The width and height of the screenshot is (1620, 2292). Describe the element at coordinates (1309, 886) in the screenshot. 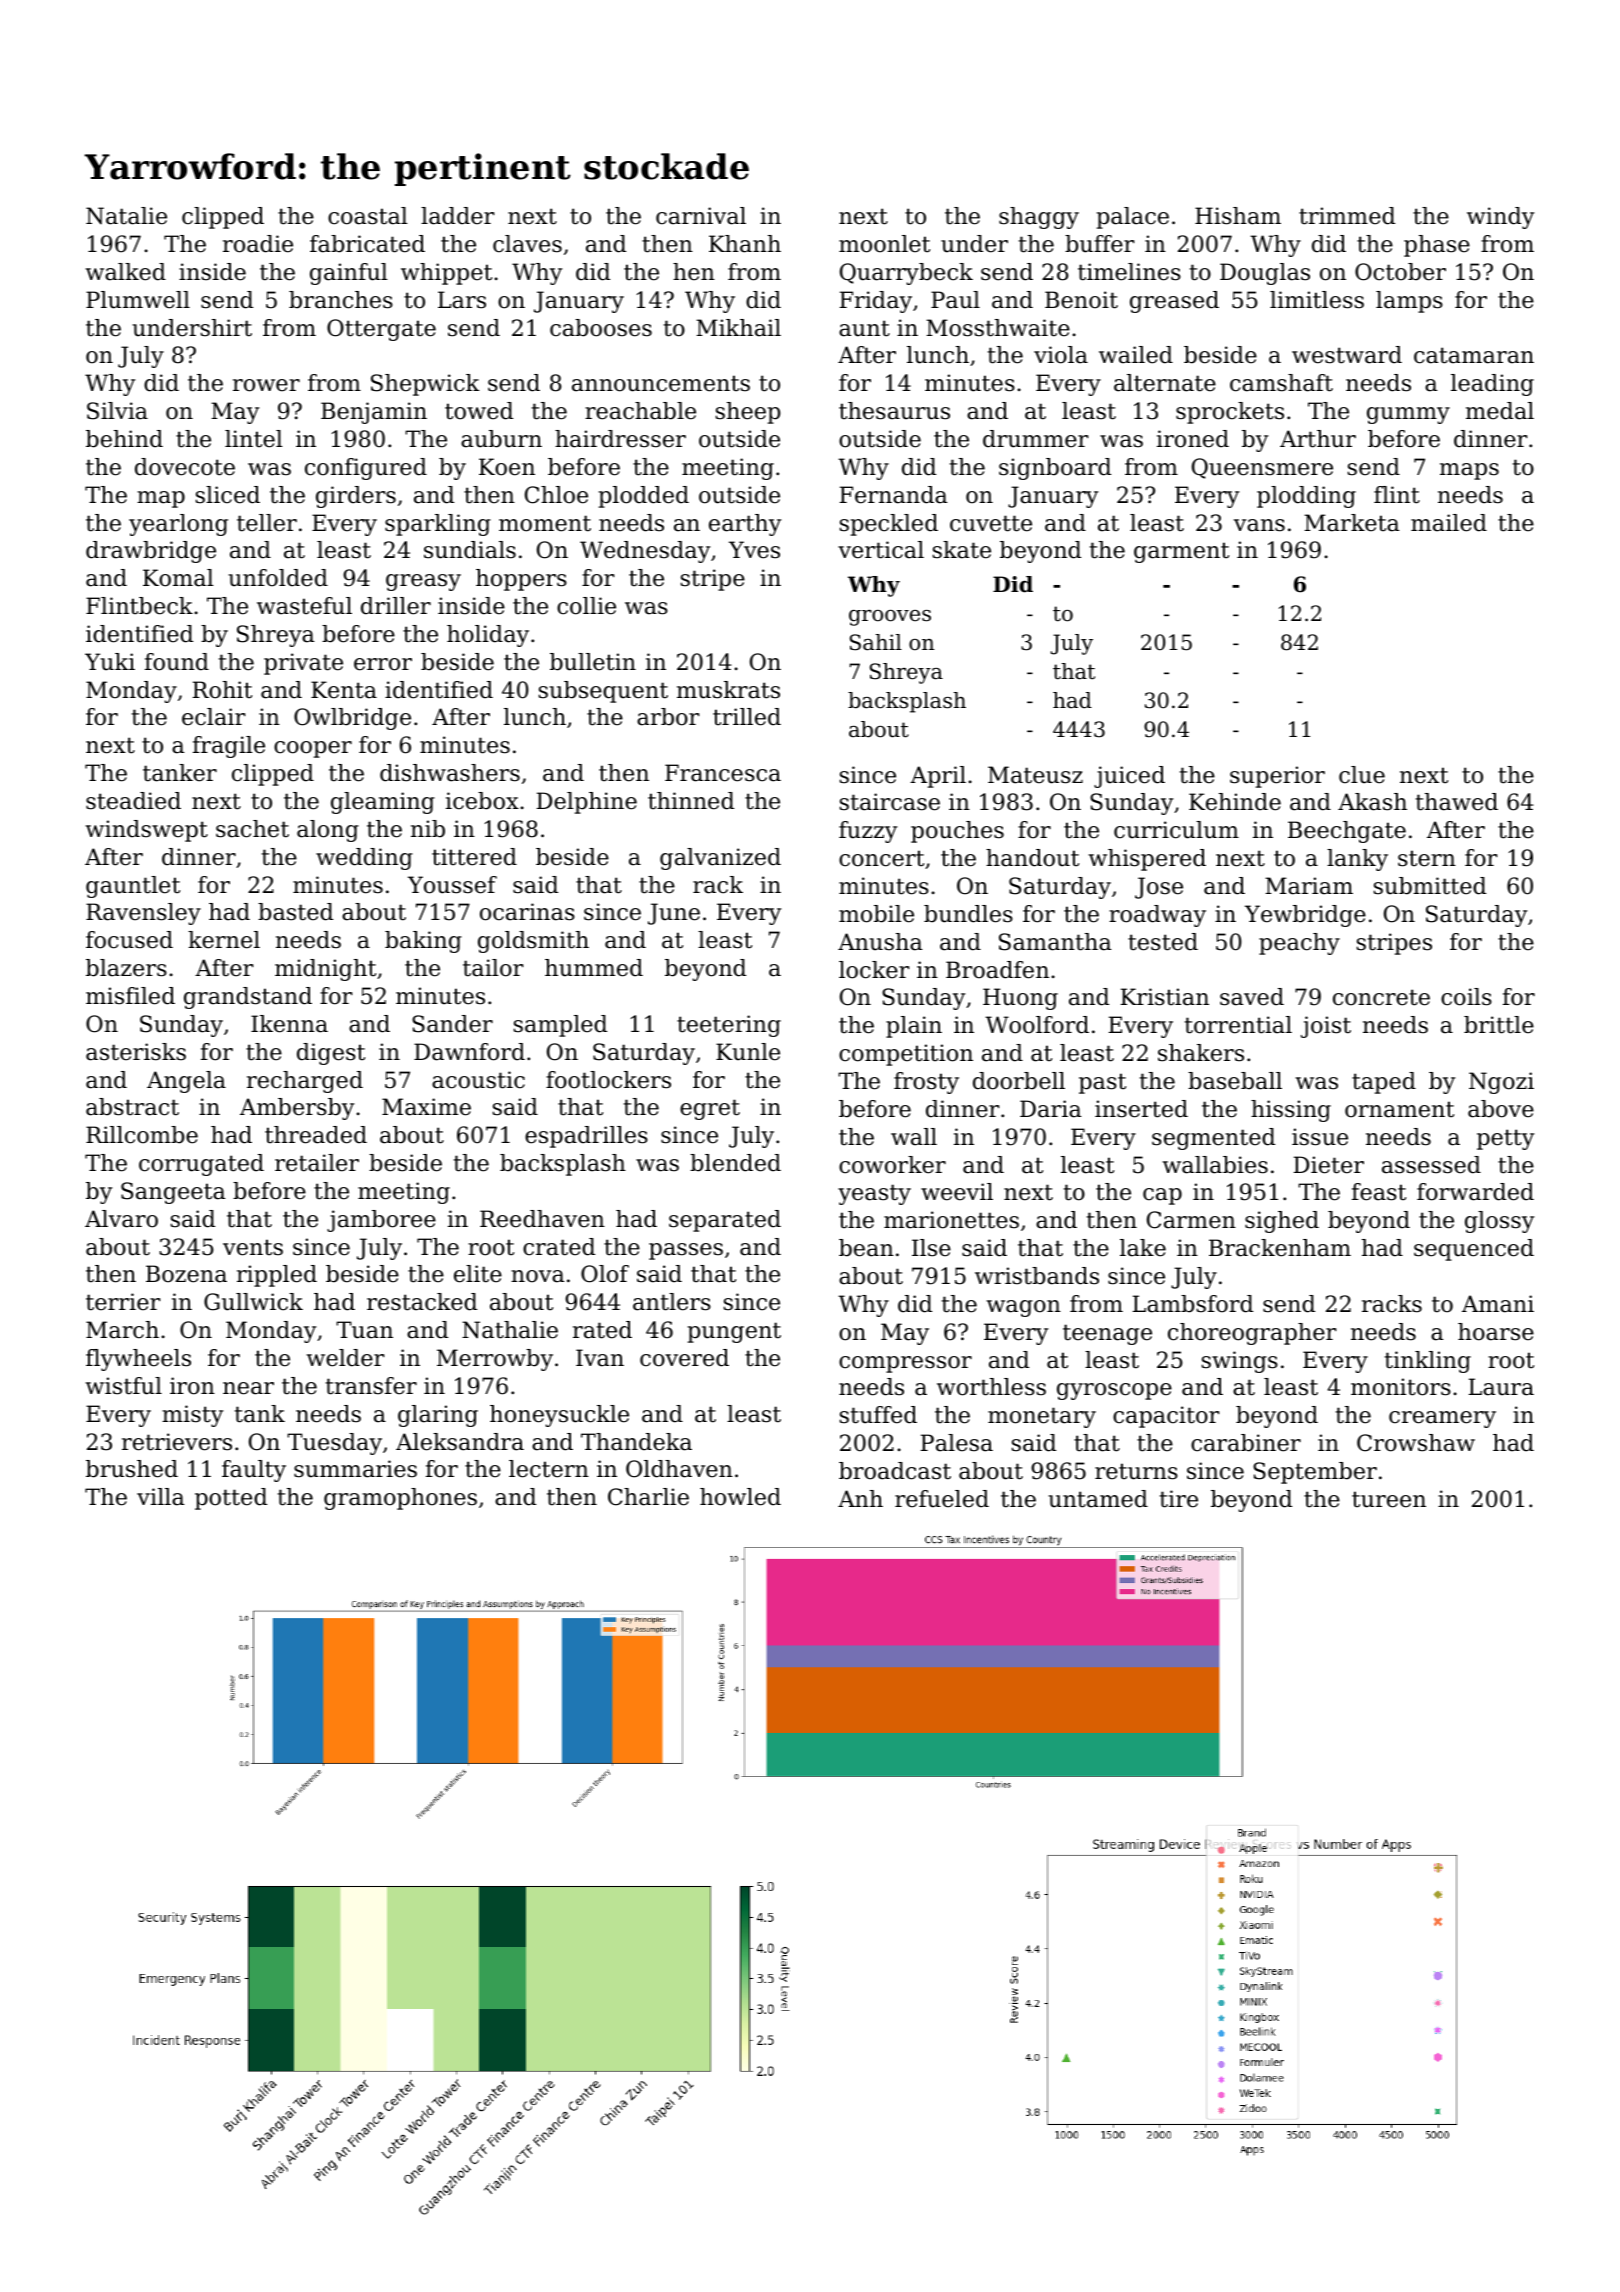

I see `Mariam` at that location.
